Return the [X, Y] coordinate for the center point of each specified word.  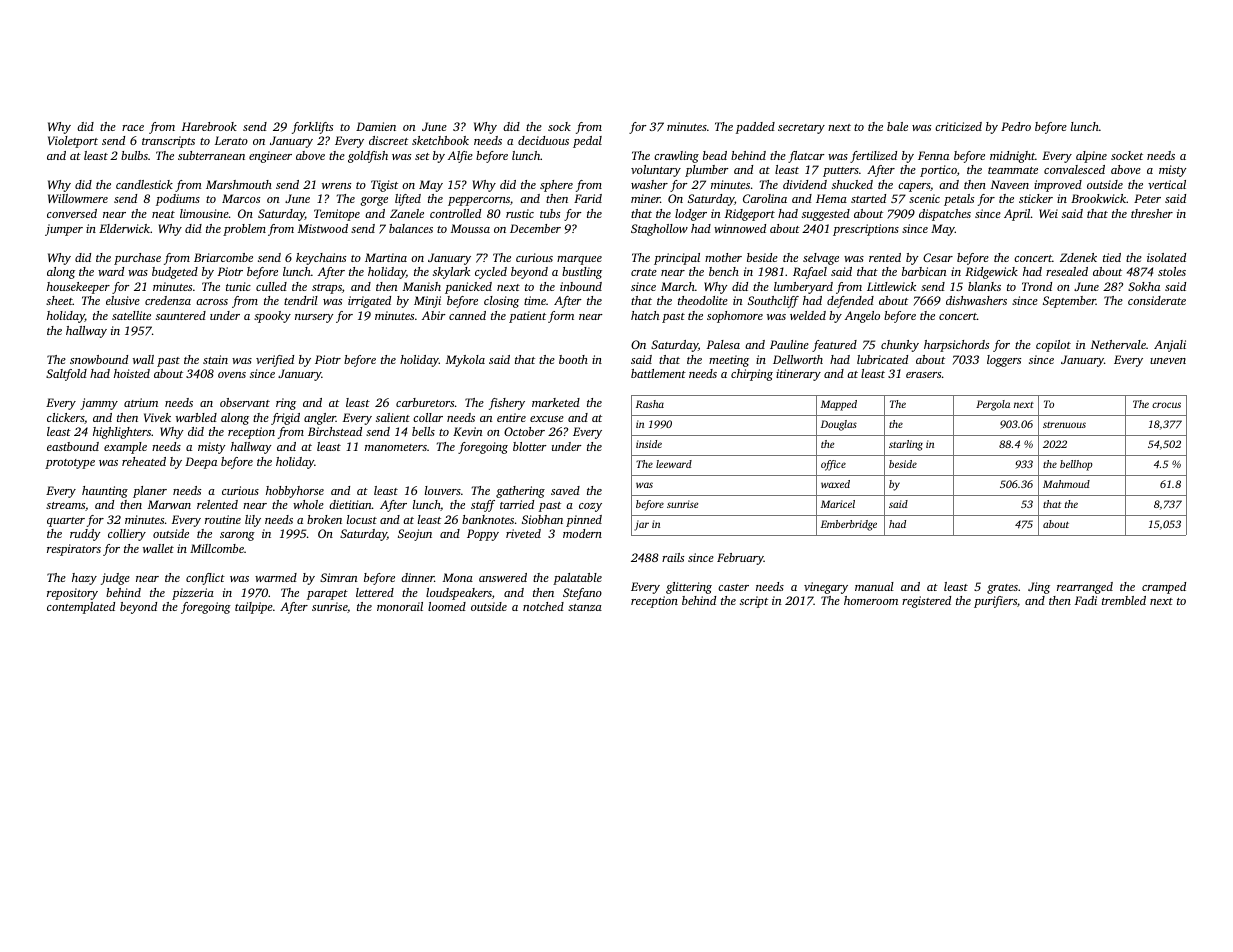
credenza [168, 300]
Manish [422, 286]
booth [573, 359]
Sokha [1144, 286]
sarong [237, 536]
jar [641, 525]
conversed [72, 213]
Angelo [862, 317]
